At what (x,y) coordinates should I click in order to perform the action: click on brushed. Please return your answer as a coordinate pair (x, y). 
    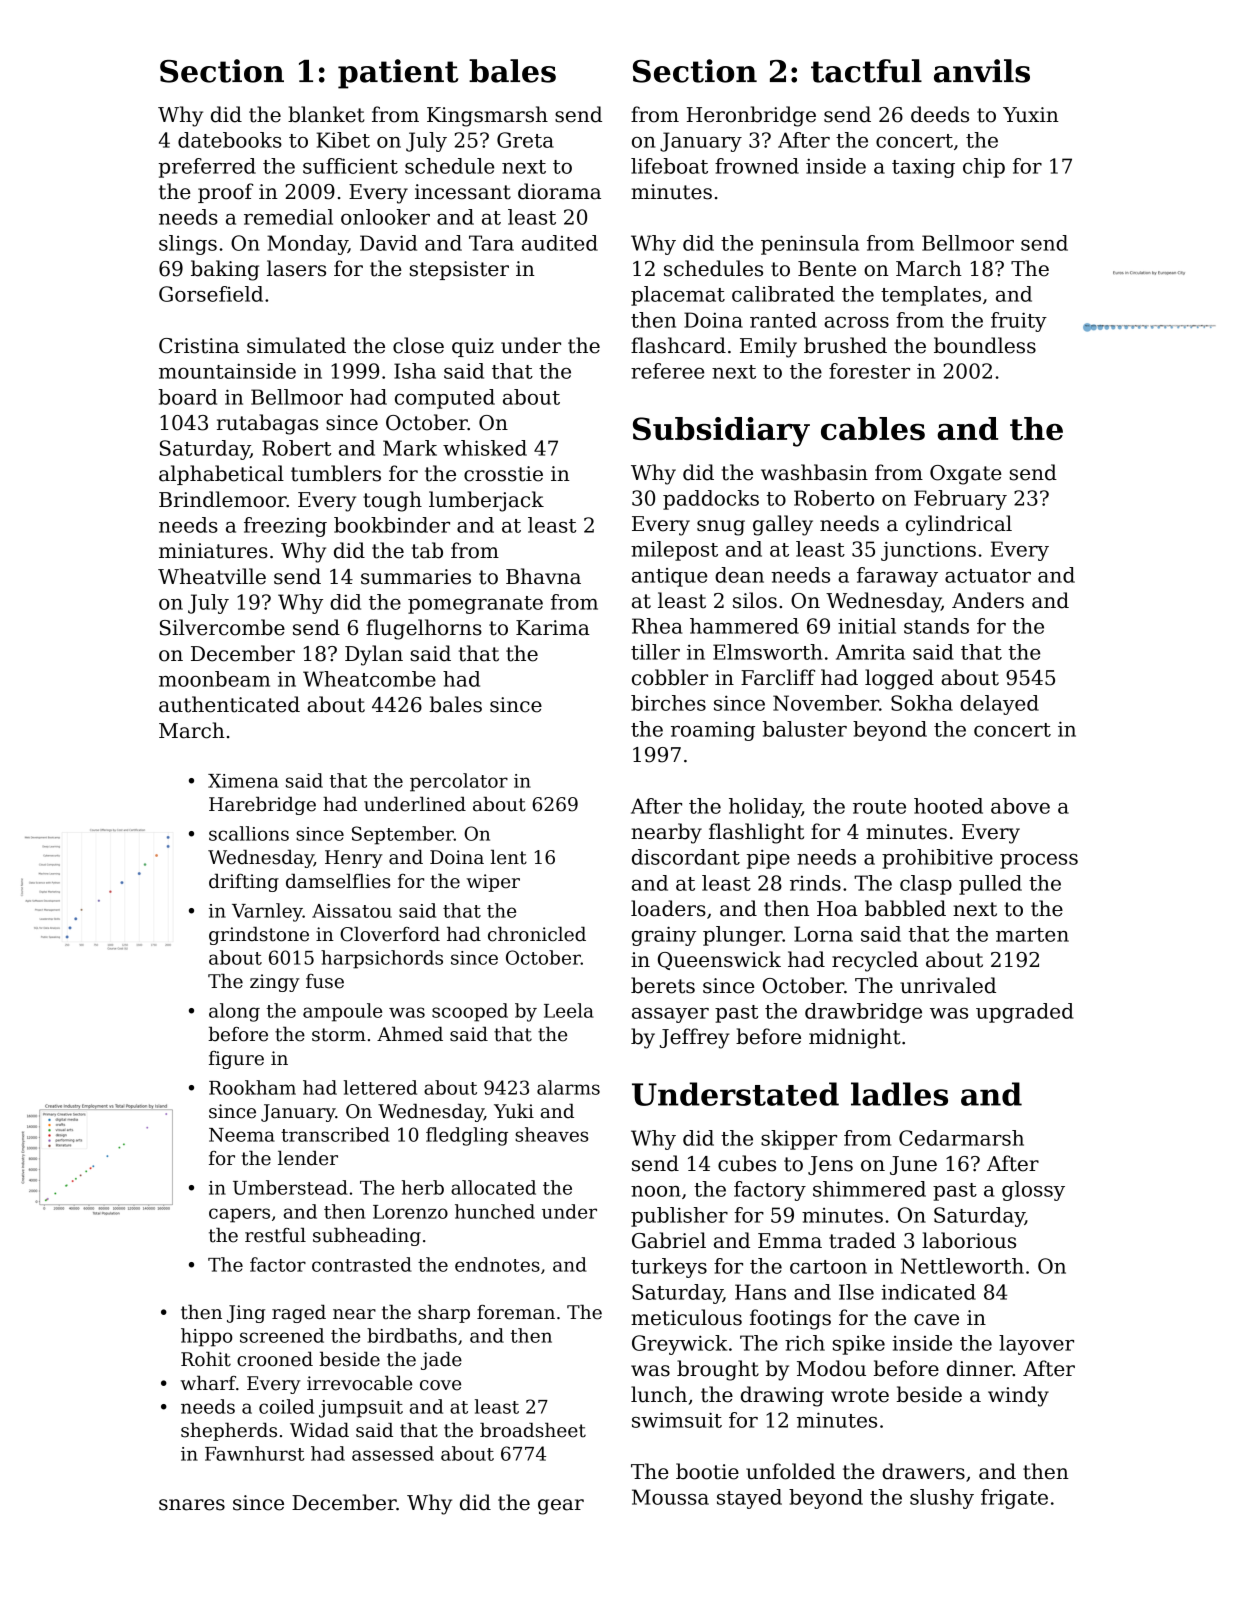
    Looking at the image, I should click on (845, 345).
